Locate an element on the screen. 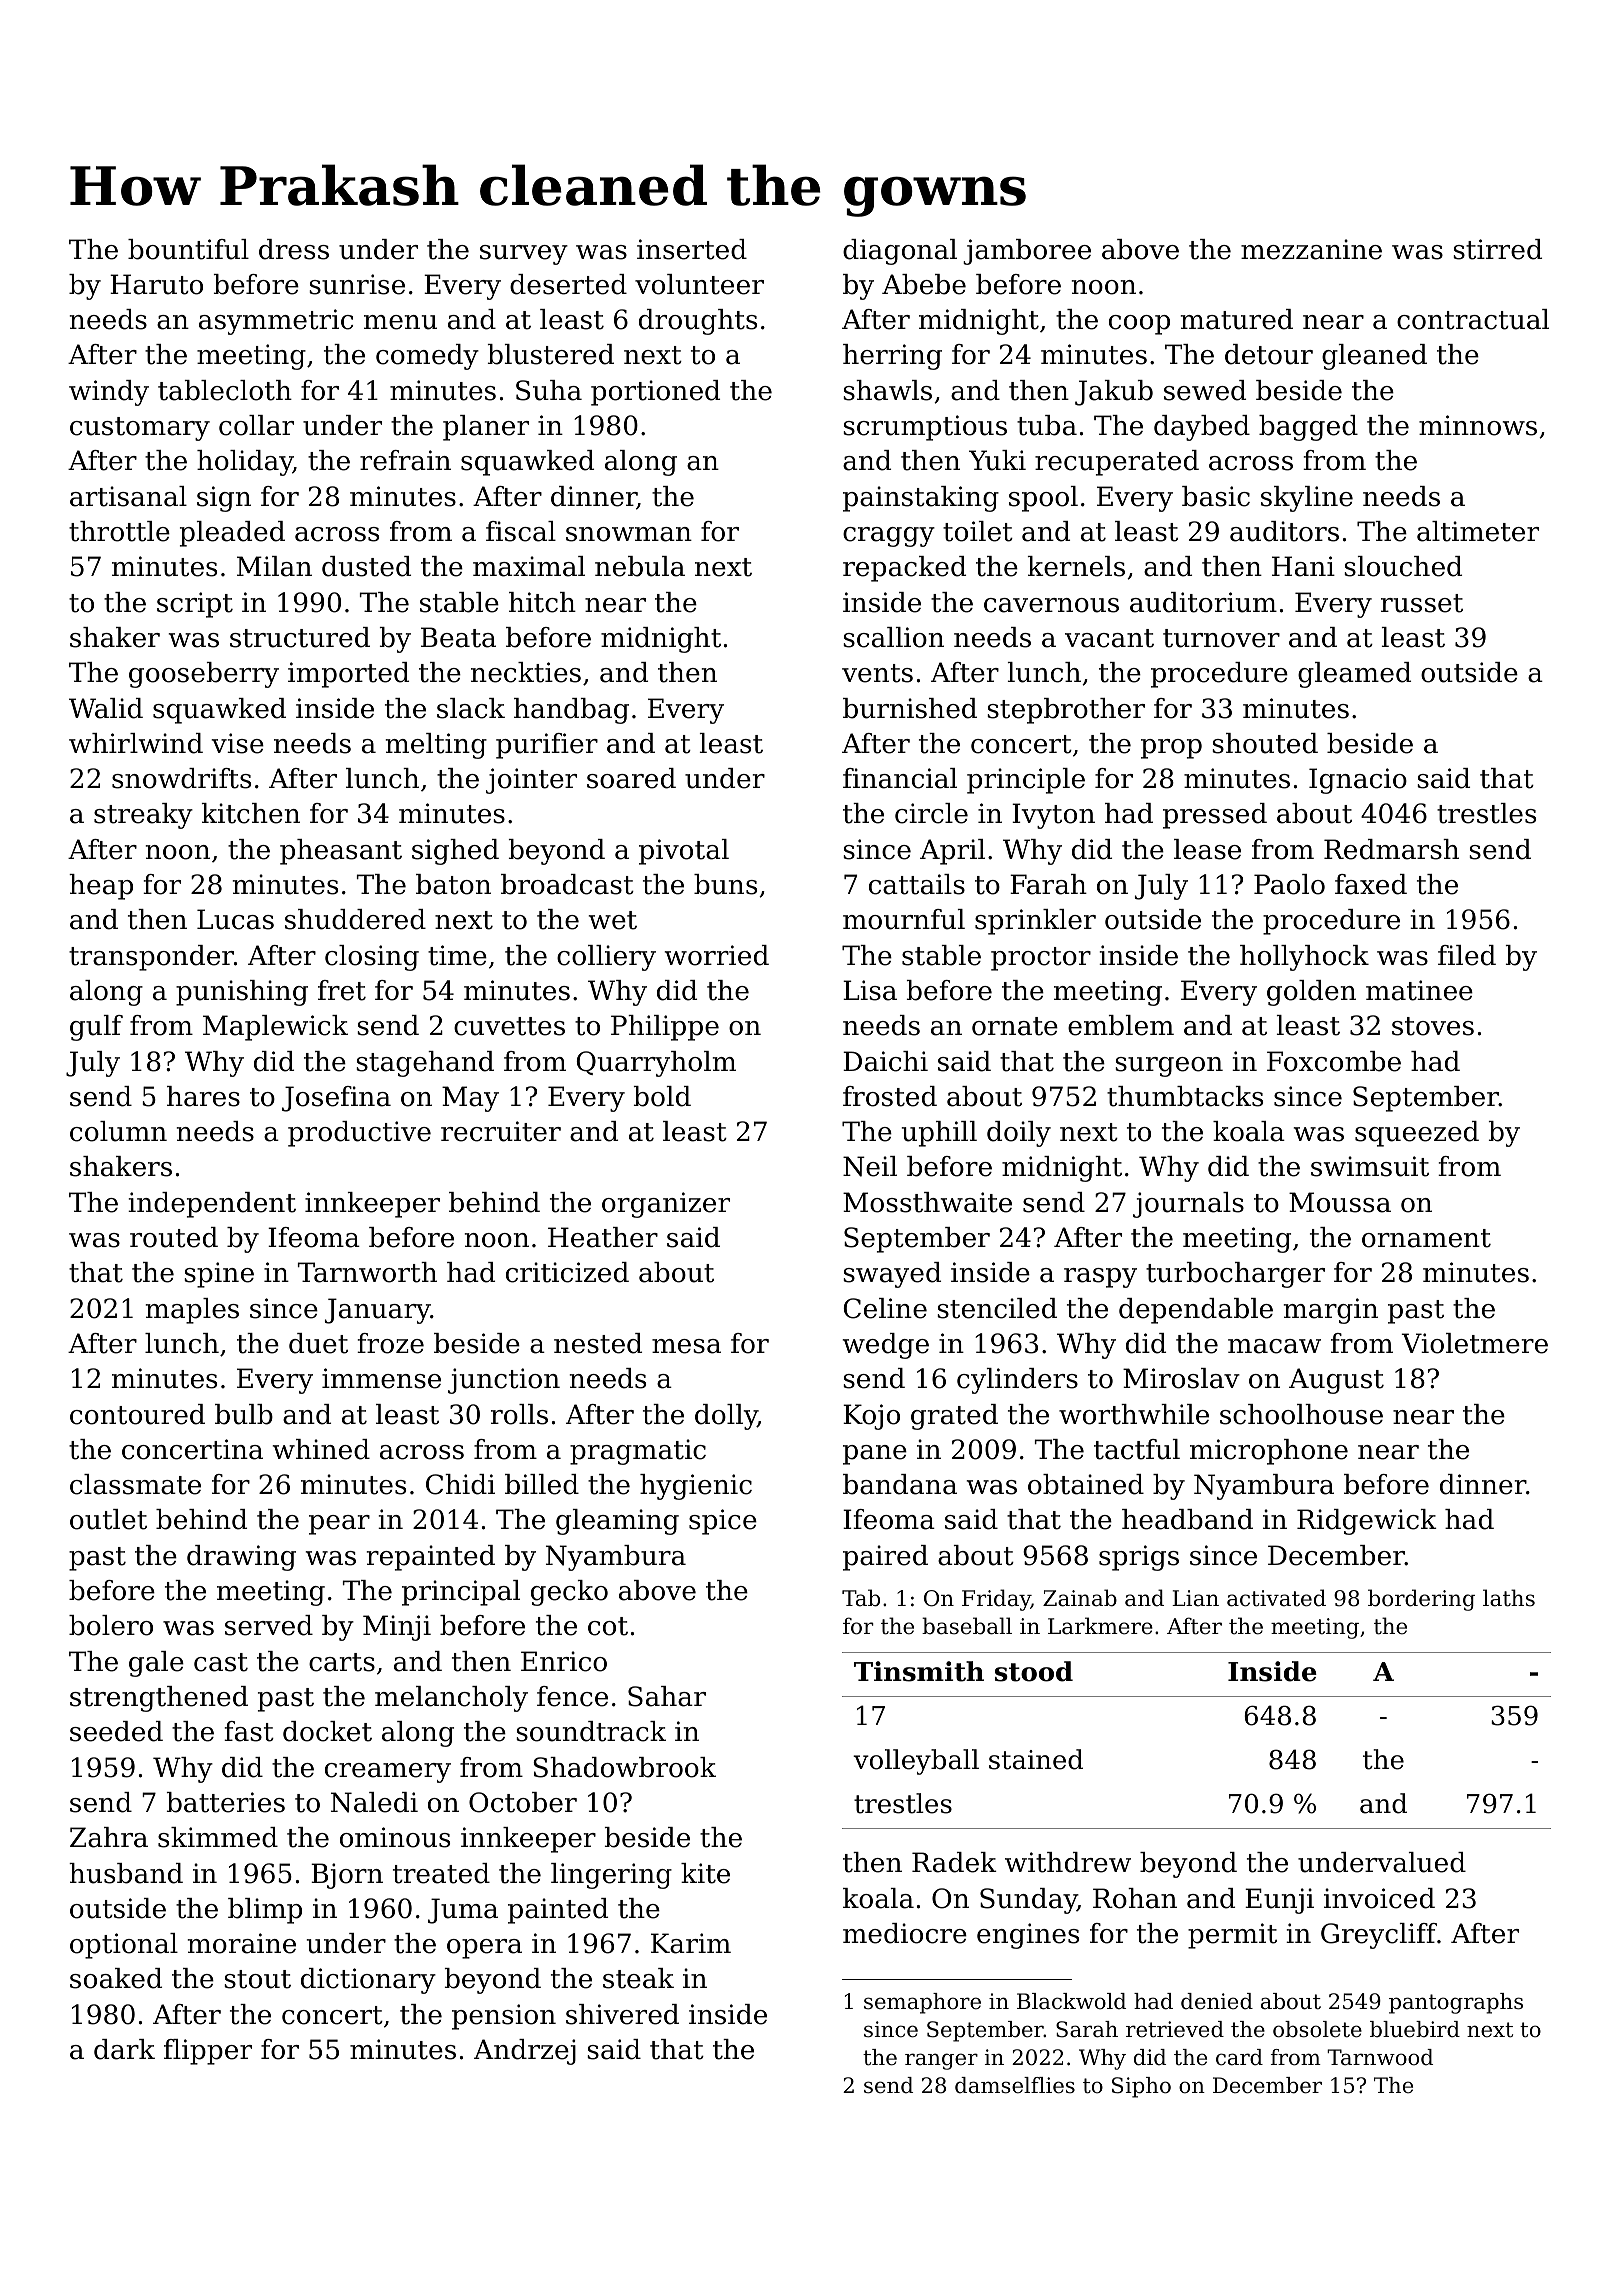 This screenshot has height=2292, width=1620. duet is located at coordinates (318, 1343).
